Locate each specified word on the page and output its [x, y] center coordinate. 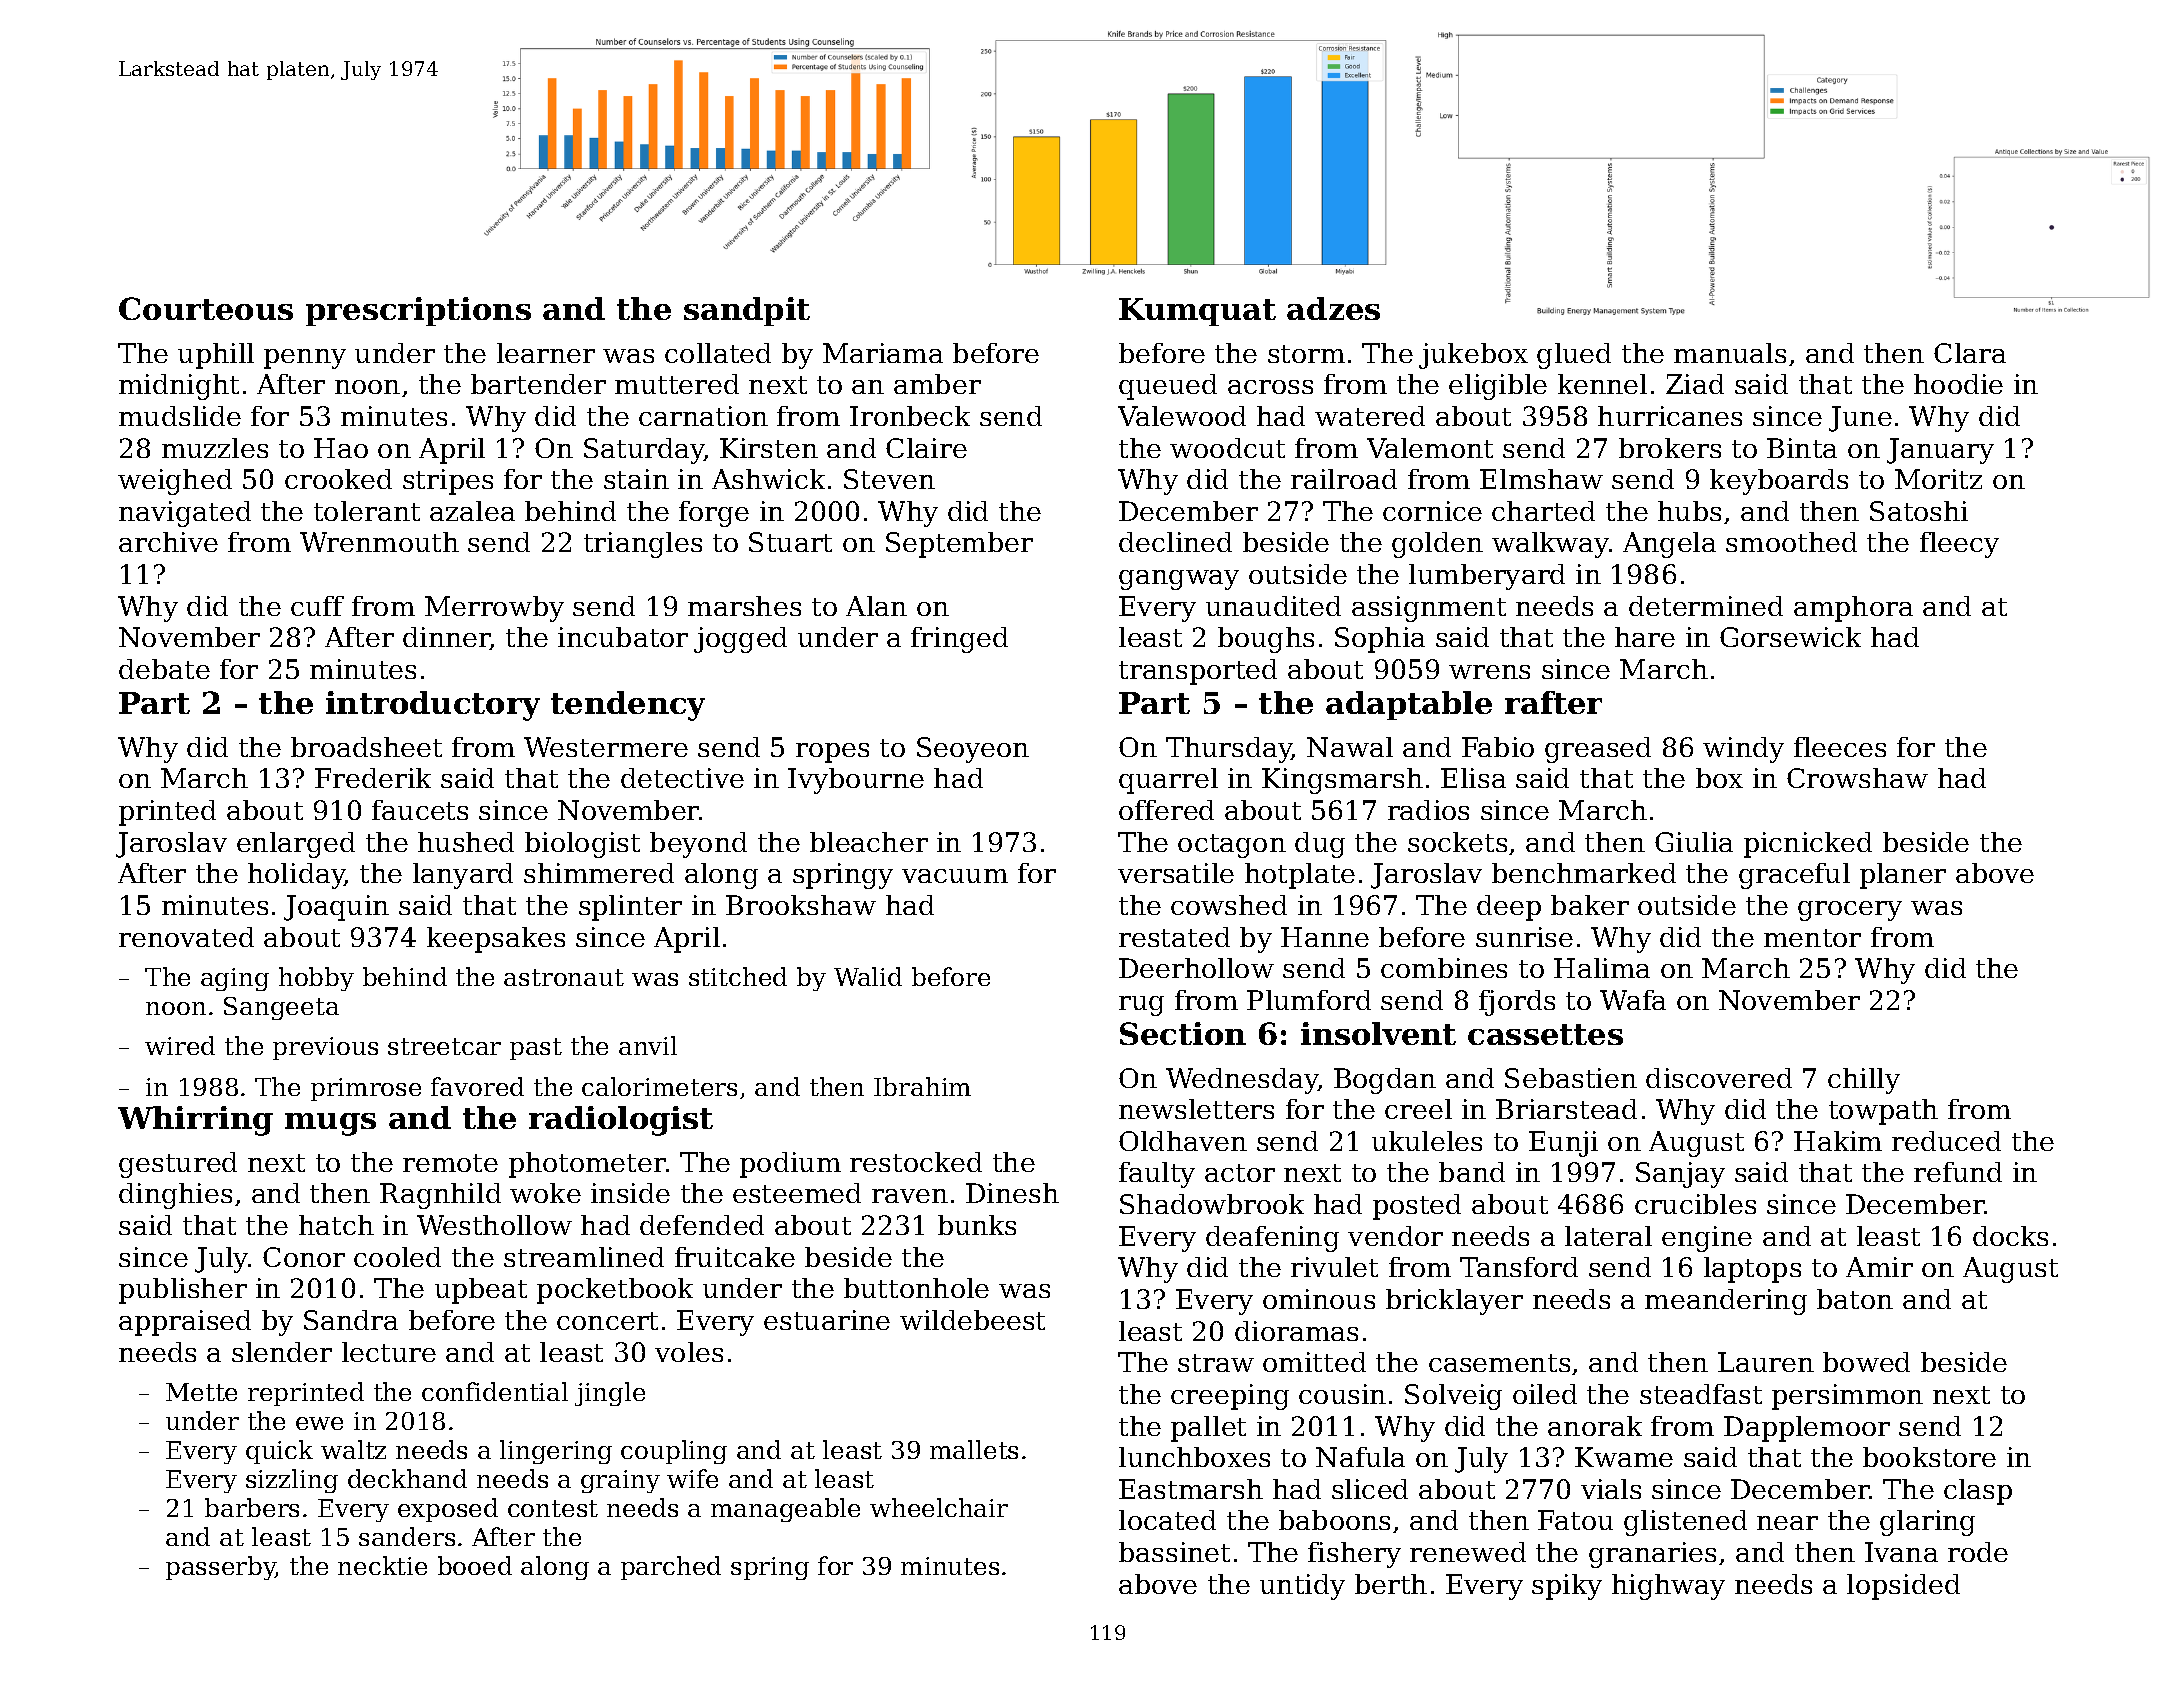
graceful [1794, 876]
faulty [1157, 1175]
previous [325, 1048]
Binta [1802, 448]
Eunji [1563, 1144]
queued [1168, 387]
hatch [336, 1225]
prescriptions [418, 311]
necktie [382, 1565]
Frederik [373, 778]
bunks [977, 1225]
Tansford [1519, 1267]
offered [1166, 810]
